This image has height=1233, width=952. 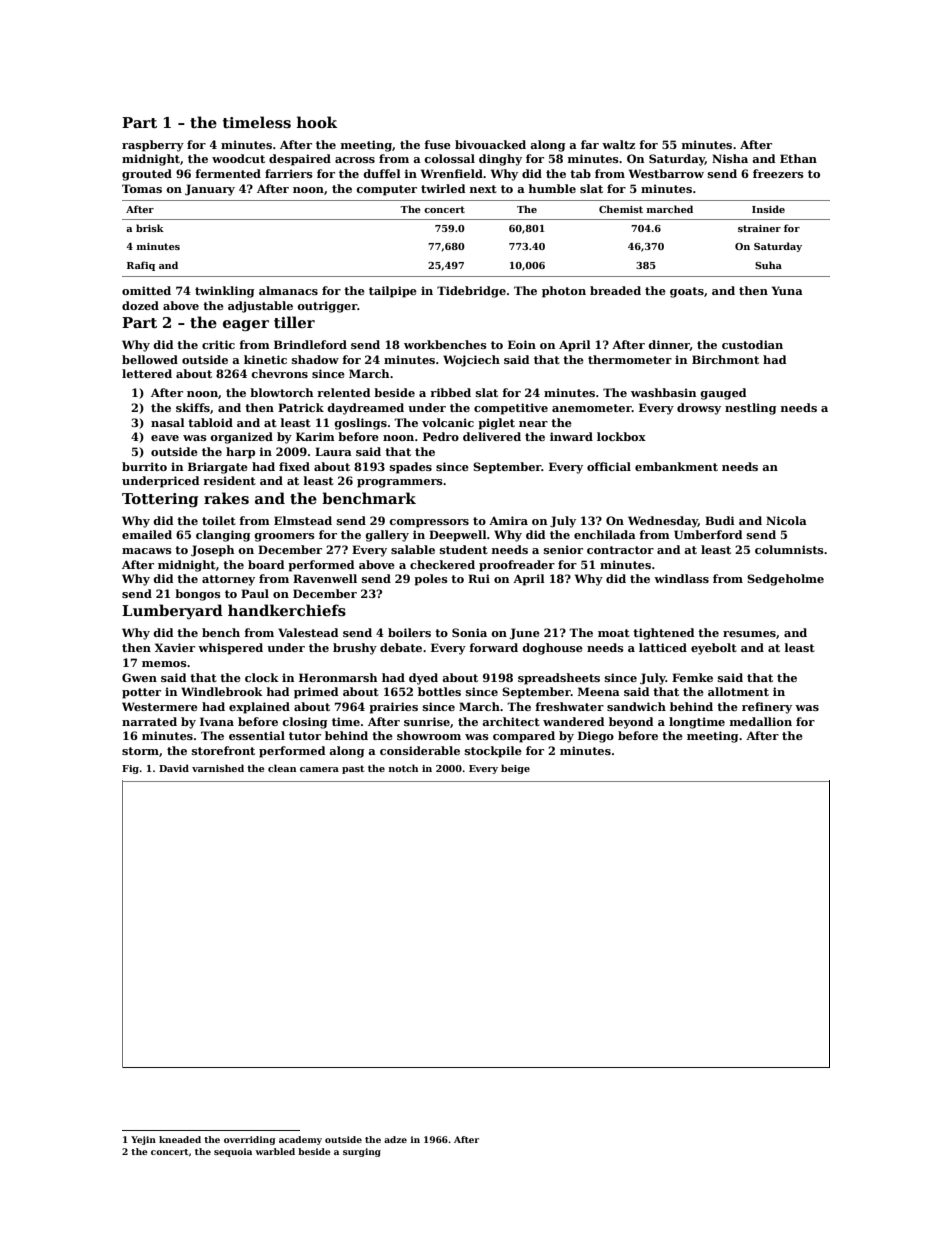 I want to click on burrito, so click(x=144, y=466).
